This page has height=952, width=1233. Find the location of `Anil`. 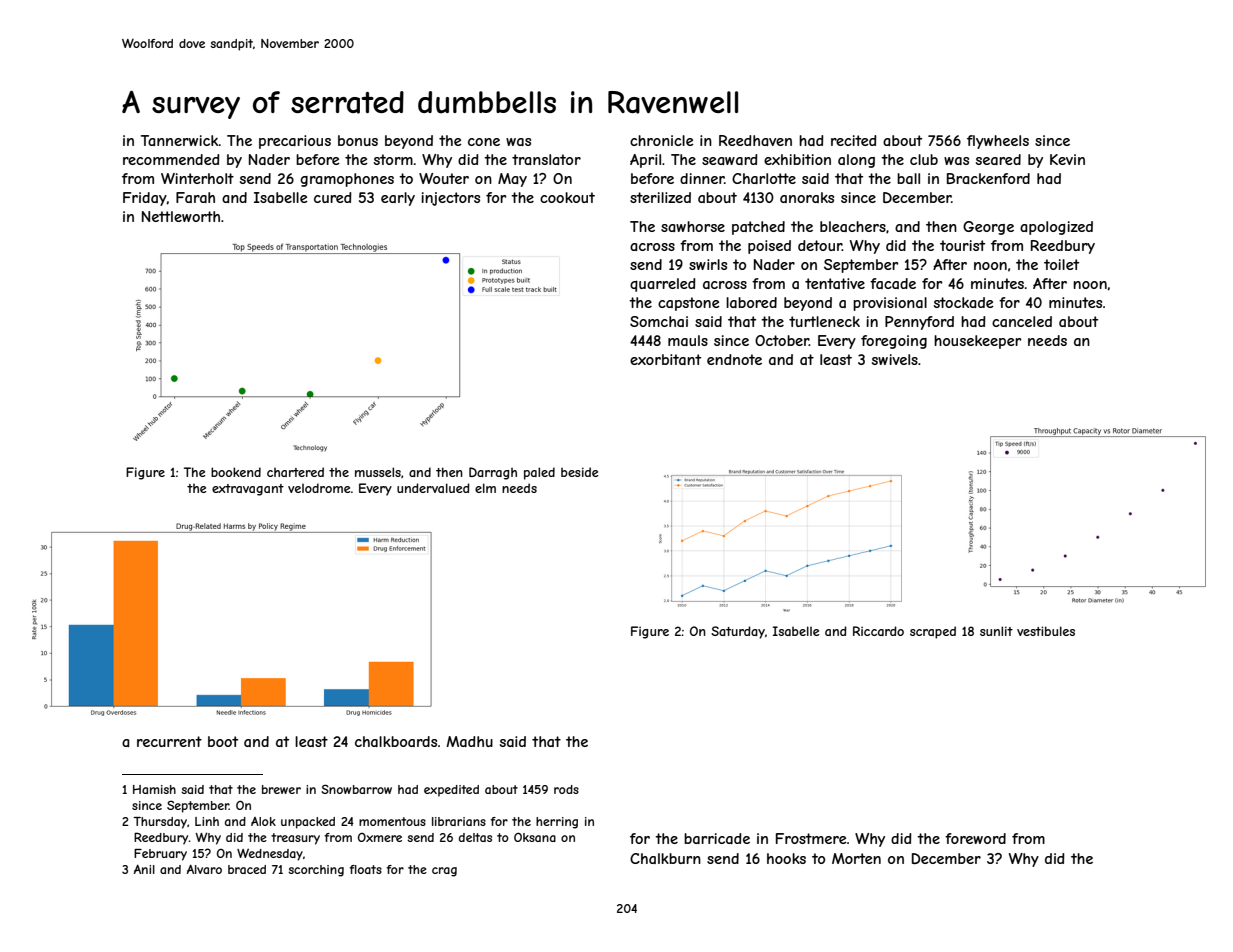

Anil is located at coordinates (144, 869).
